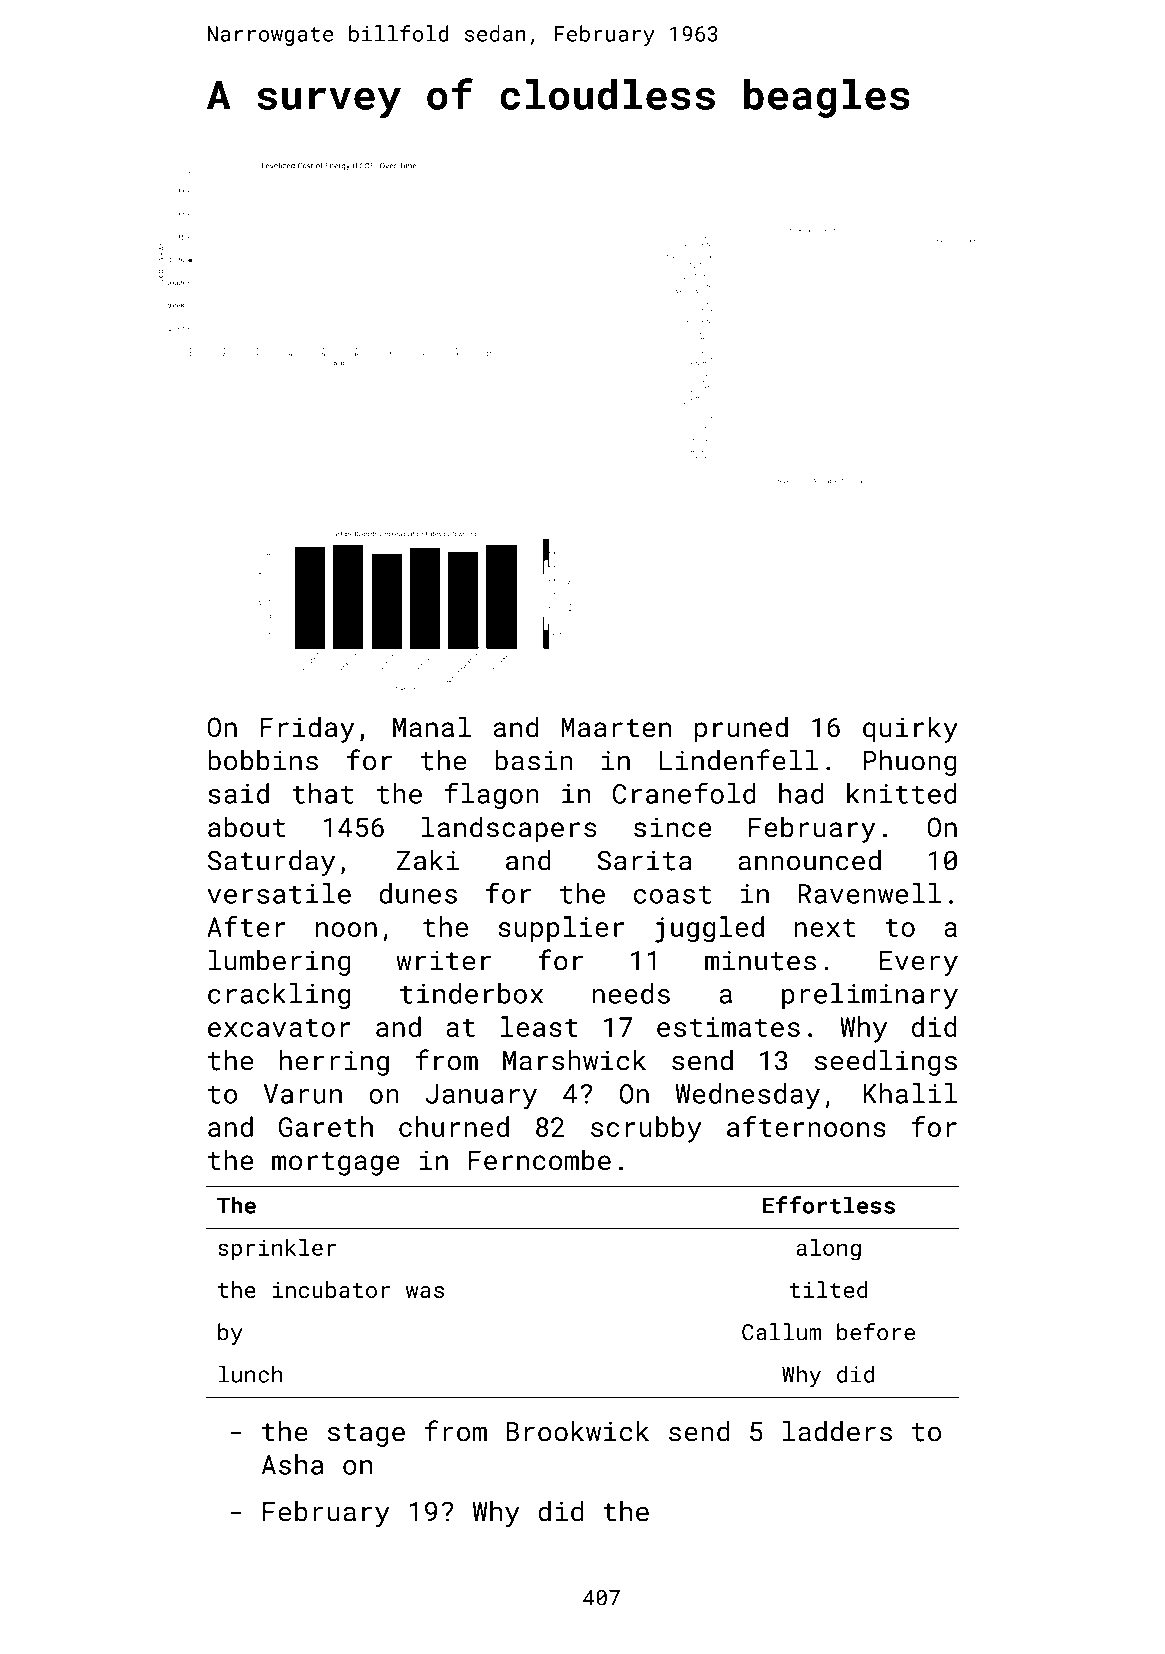 This page has height=1654, width=1165. Describe the element at coordinates (876, 1332) in the page. I see `before` at that location.
